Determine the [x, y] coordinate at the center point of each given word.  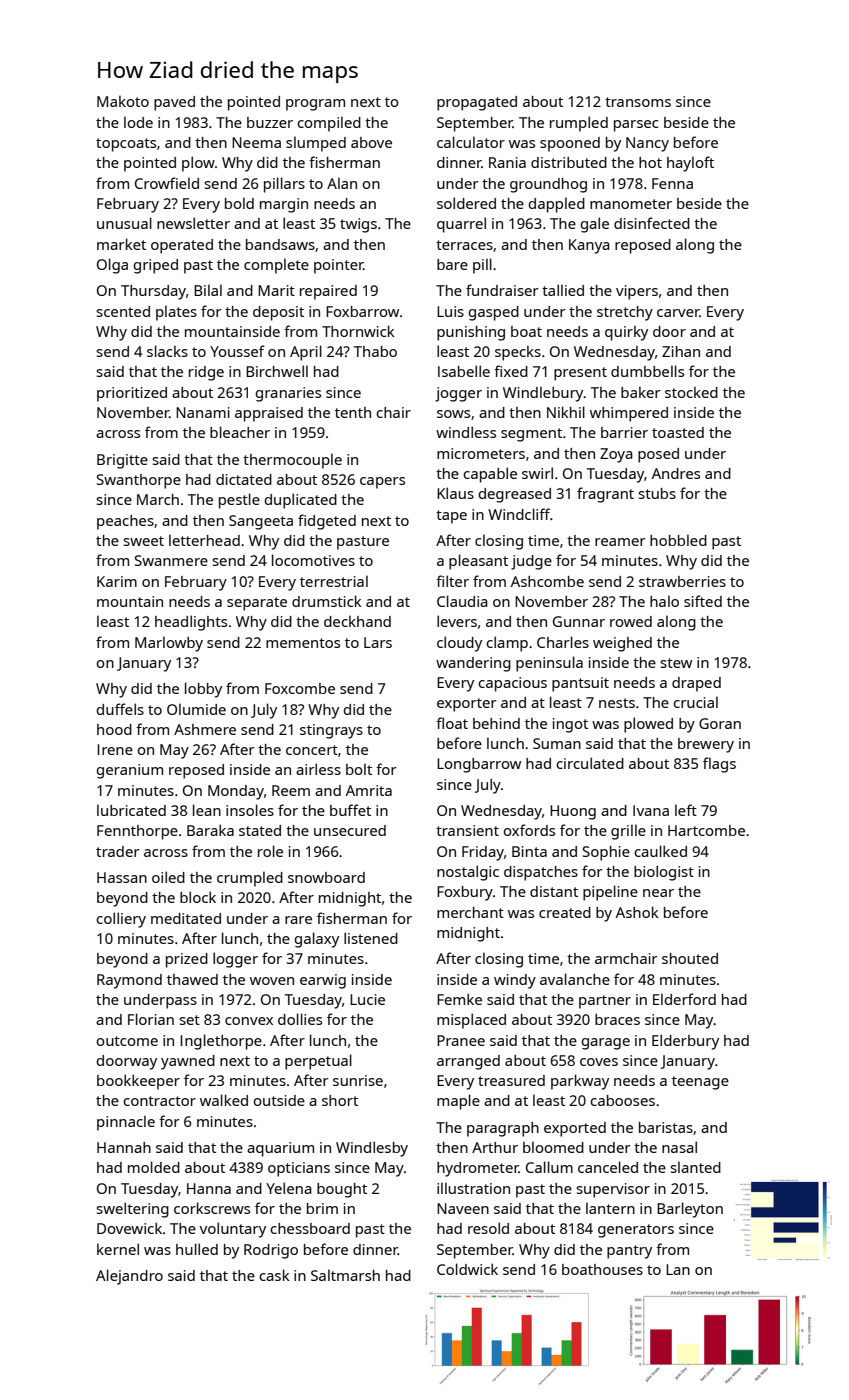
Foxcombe [300, 688]
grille [628, 832]
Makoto [123, 101]
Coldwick [467, 1269]
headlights [191, 623]
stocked [691, 392]
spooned [570, 144]
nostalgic [468, 873]
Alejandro [129, 1277]
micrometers [481, 453]
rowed [631, 621]
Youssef [237, 351]
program [315, 105]
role [270, 851]
